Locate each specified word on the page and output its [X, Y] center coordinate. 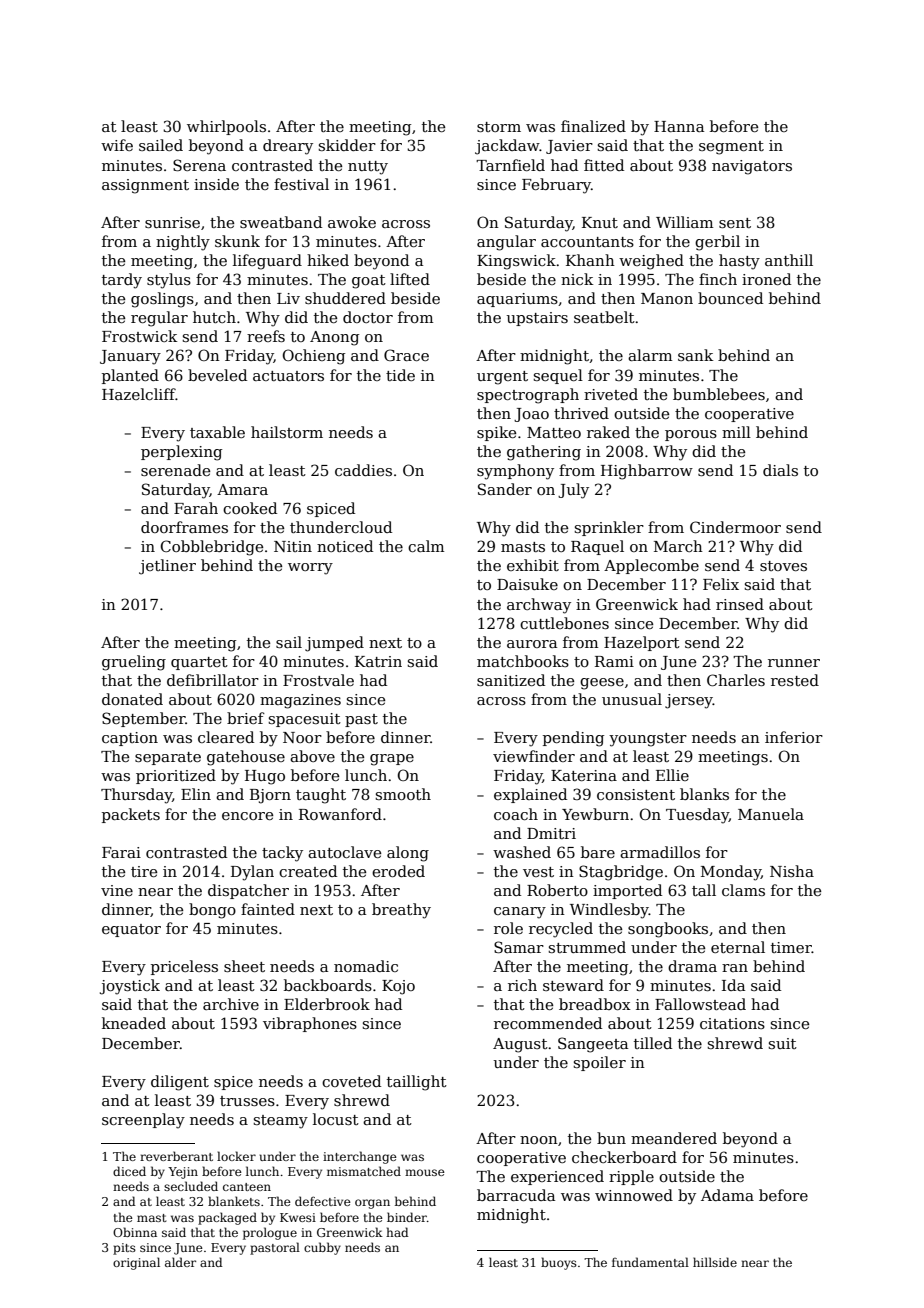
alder [180, 1262]
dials [780, 470]
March [678, 546]
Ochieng [314, 357]
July [573, 491]
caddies [363, 470]
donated [132, 699]
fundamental [650, 1262]
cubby [322, 1248]
